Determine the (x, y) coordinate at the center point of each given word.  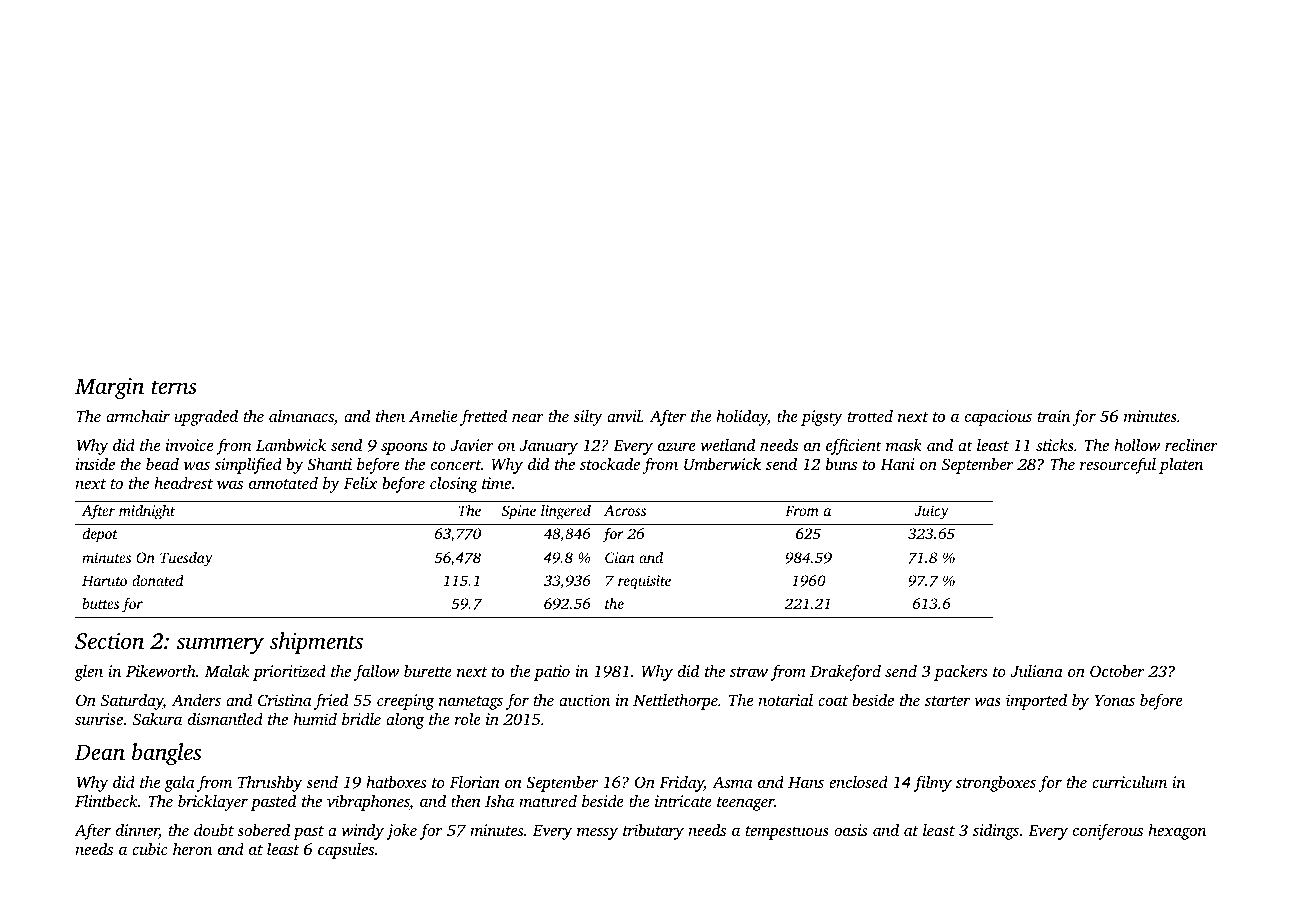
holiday (742, 417)
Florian (475, 782)
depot (100, 535)
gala (180, 784)
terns (174, 387)
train (1054, 416)
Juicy (931, 512)
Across (625, 510)
